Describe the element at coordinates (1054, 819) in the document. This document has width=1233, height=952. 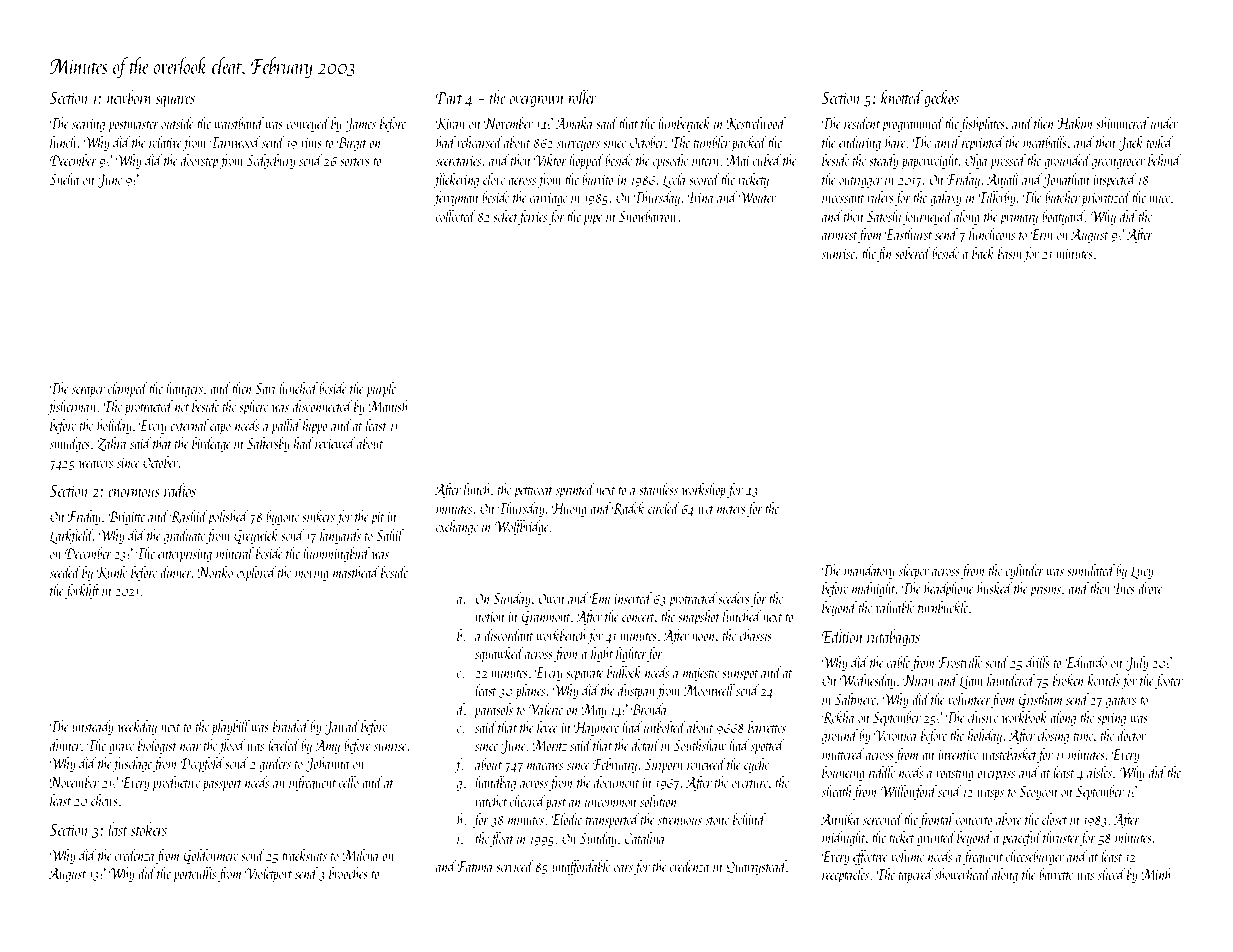
I see `closet` at that location.
